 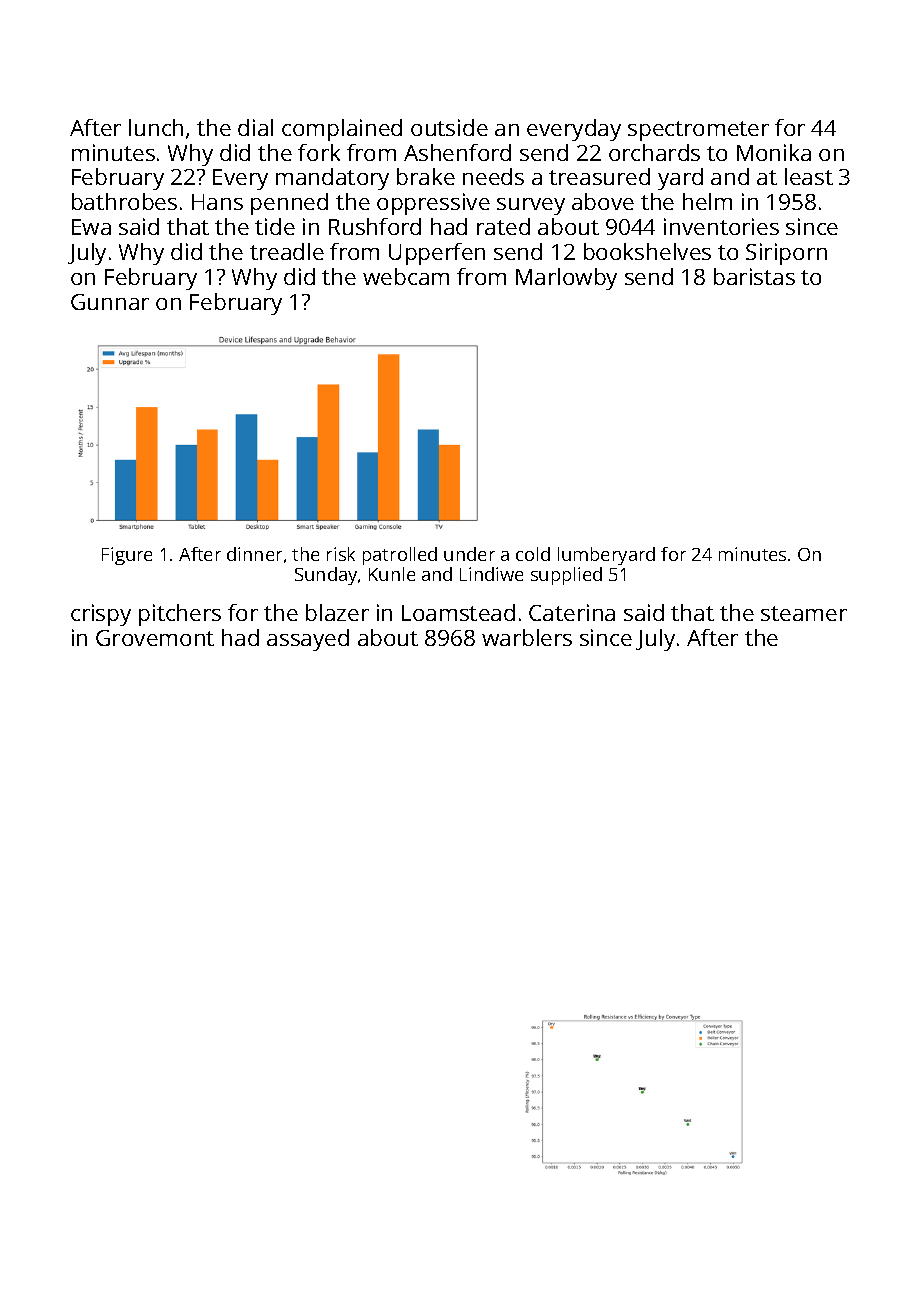 What do you see at coordinates (110, 302) in the page?
I see `Gunnar` at bounding box center [110, 302].
